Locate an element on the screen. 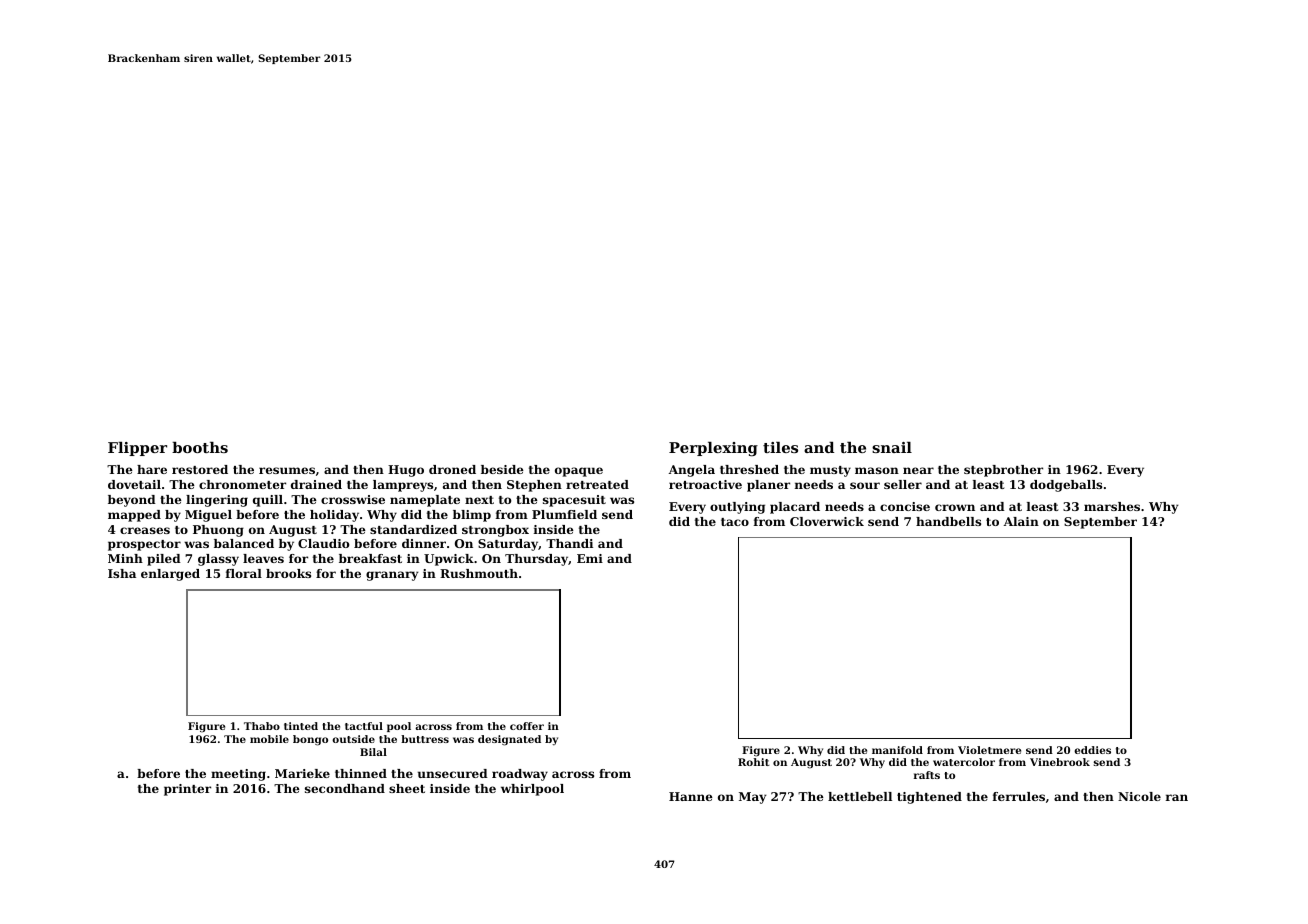 The height and width of the screenshot is (924, 1308). printer is located at coordinates (187, 790).
